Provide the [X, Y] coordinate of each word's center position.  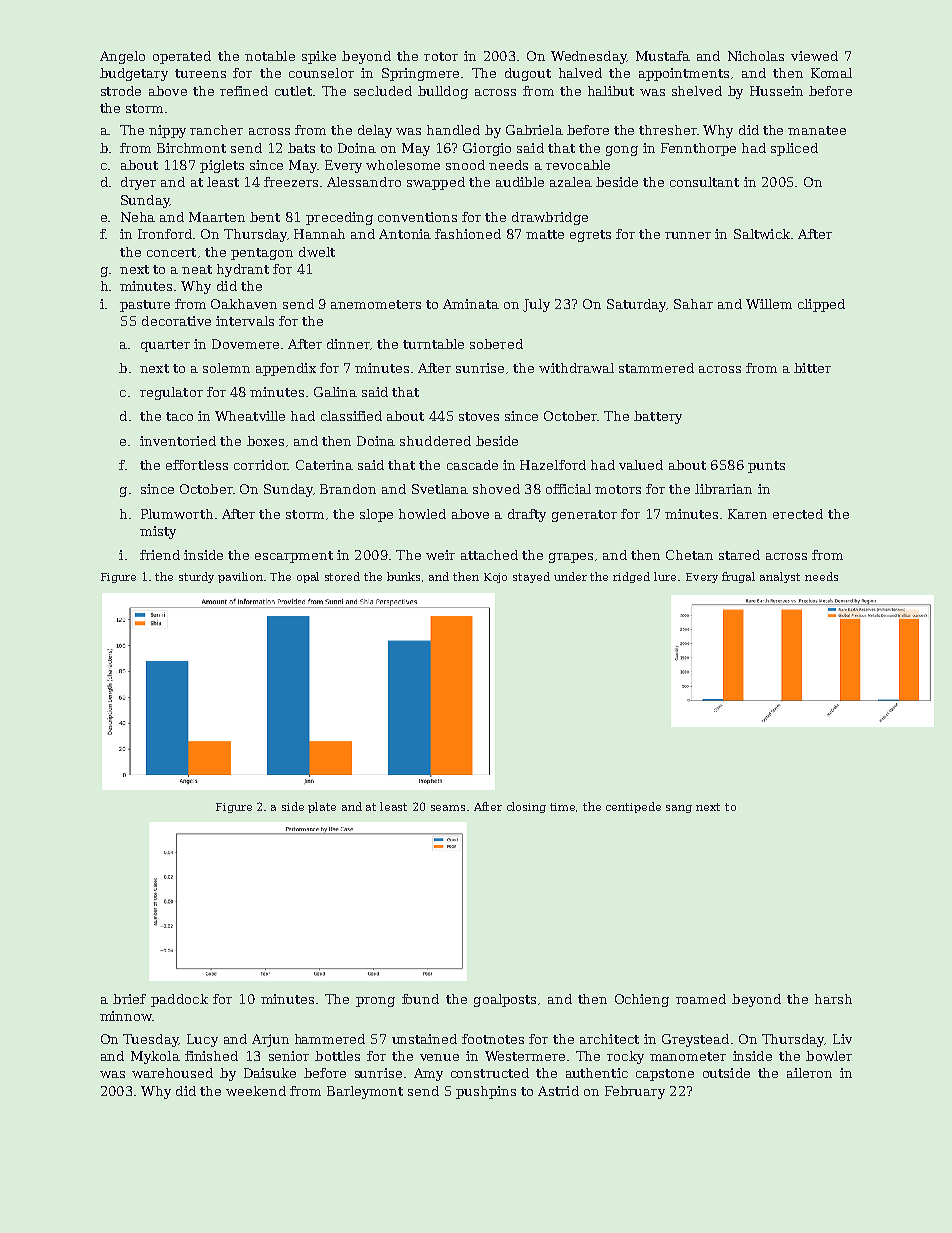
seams [448, 808]
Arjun [270, 1040]
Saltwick [762, 234]
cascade [472, 465]
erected [798, 514]
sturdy [196, 577]
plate [322, 807]
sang [679, 809]
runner [688, 235]
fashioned [468, 234]
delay [375, 131]
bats [301, 148]
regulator [171, 393]
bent [265, 217]
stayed [531, 577]
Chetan [689, 555]
